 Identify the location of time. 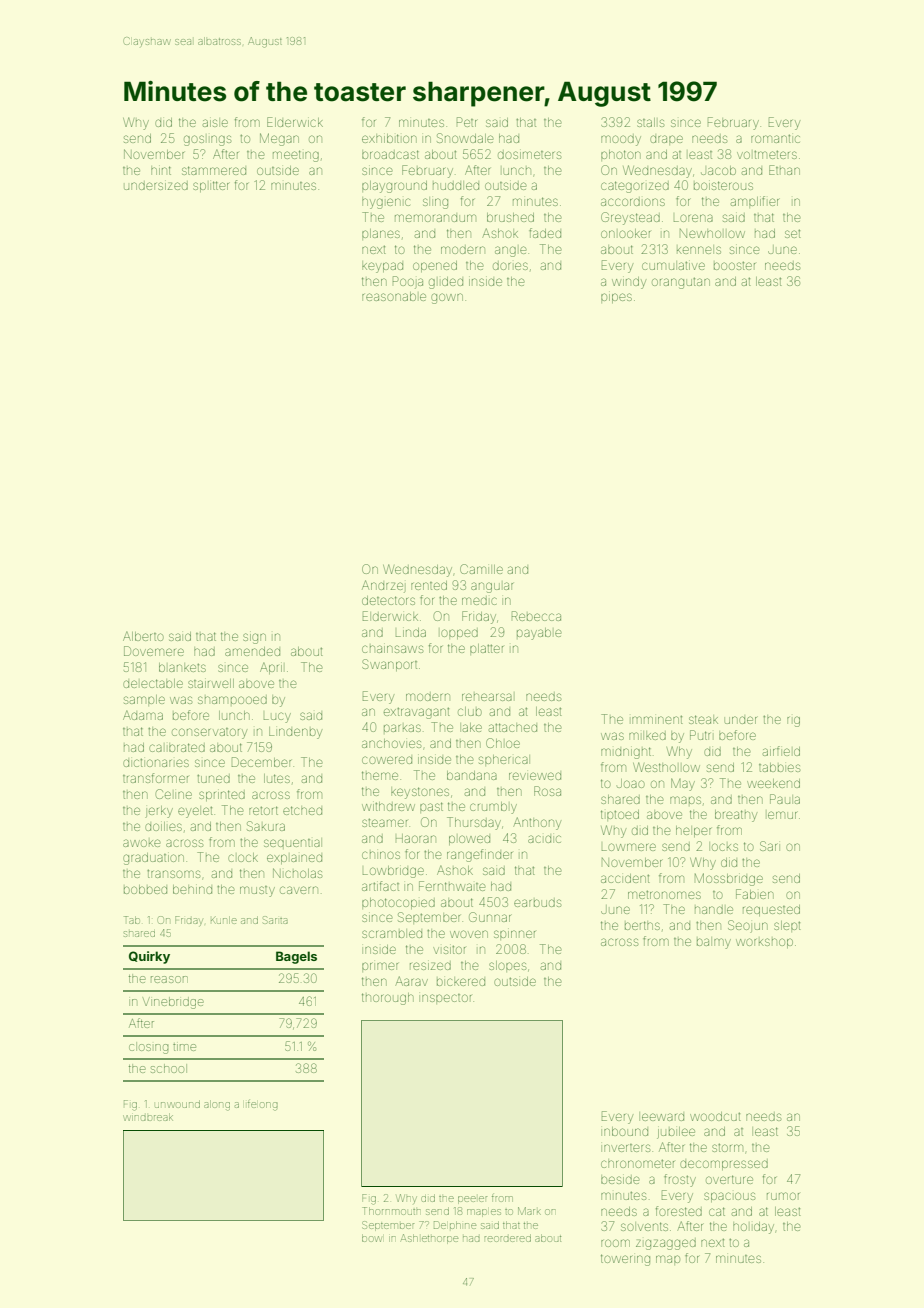
(184, 1047).
